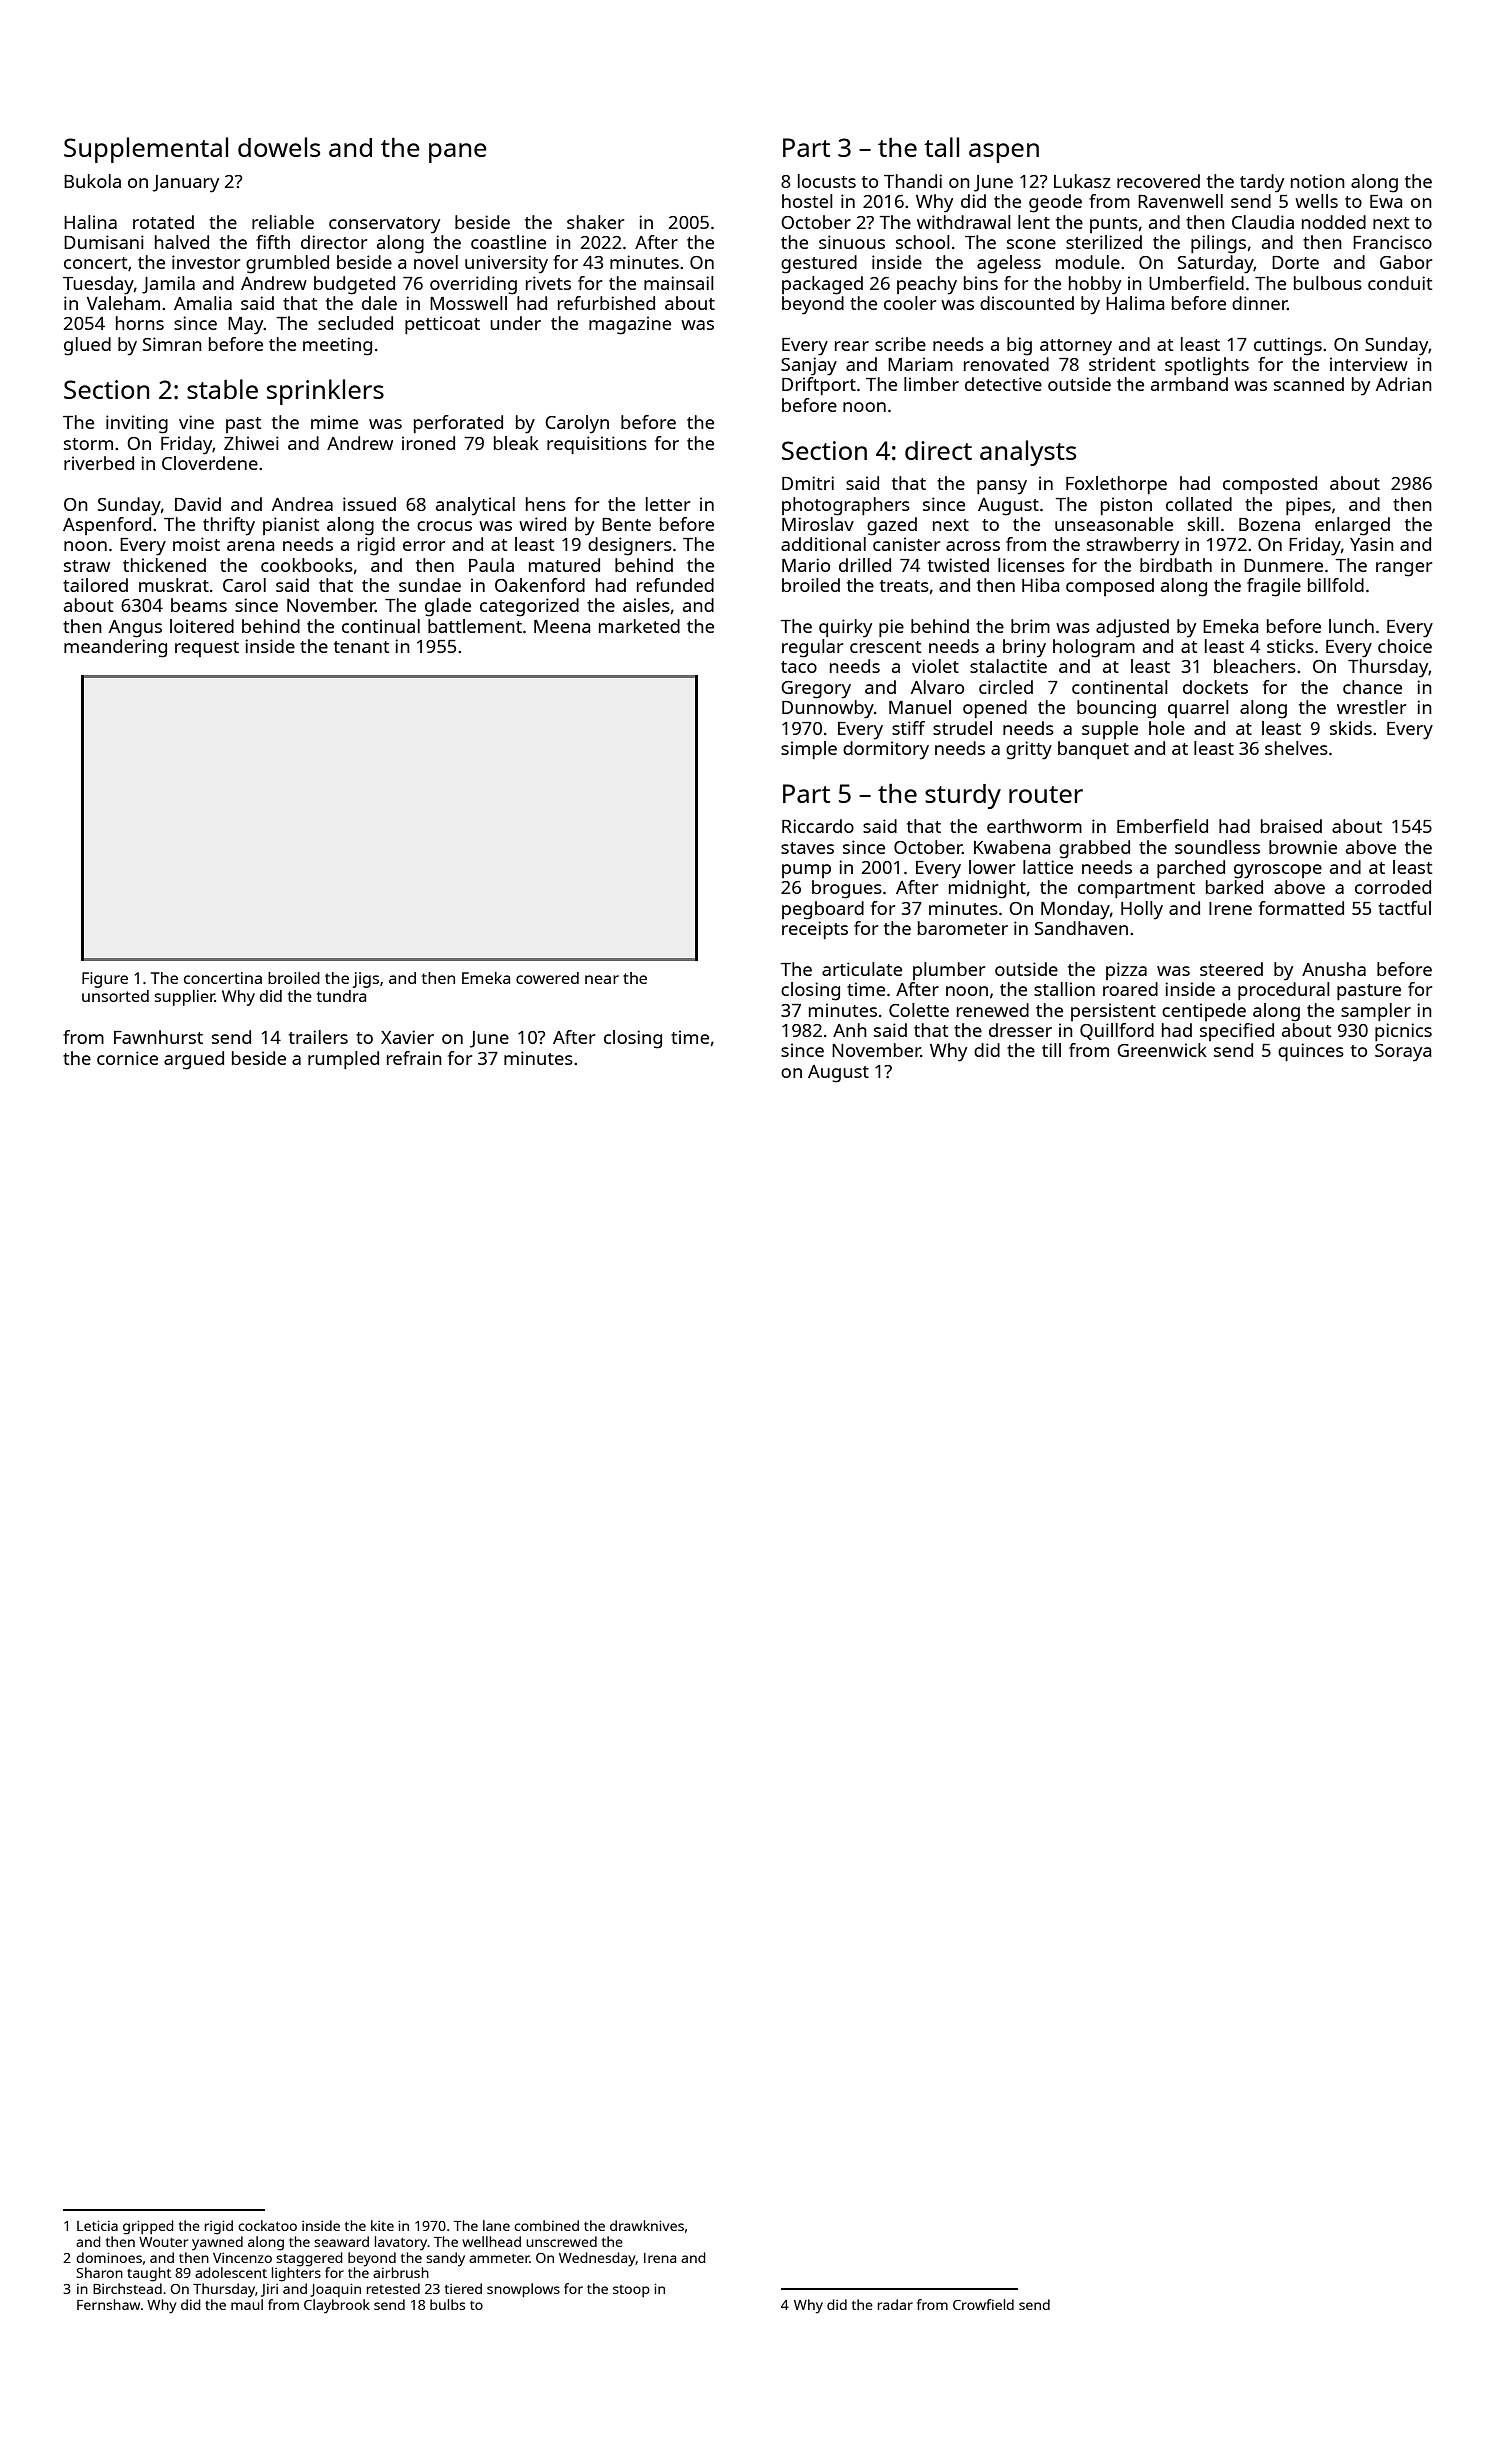  What do you see at coordinates (1204, 1012) in the screenshot?
I see `centipede` at bounding box center [1204, 1012].
